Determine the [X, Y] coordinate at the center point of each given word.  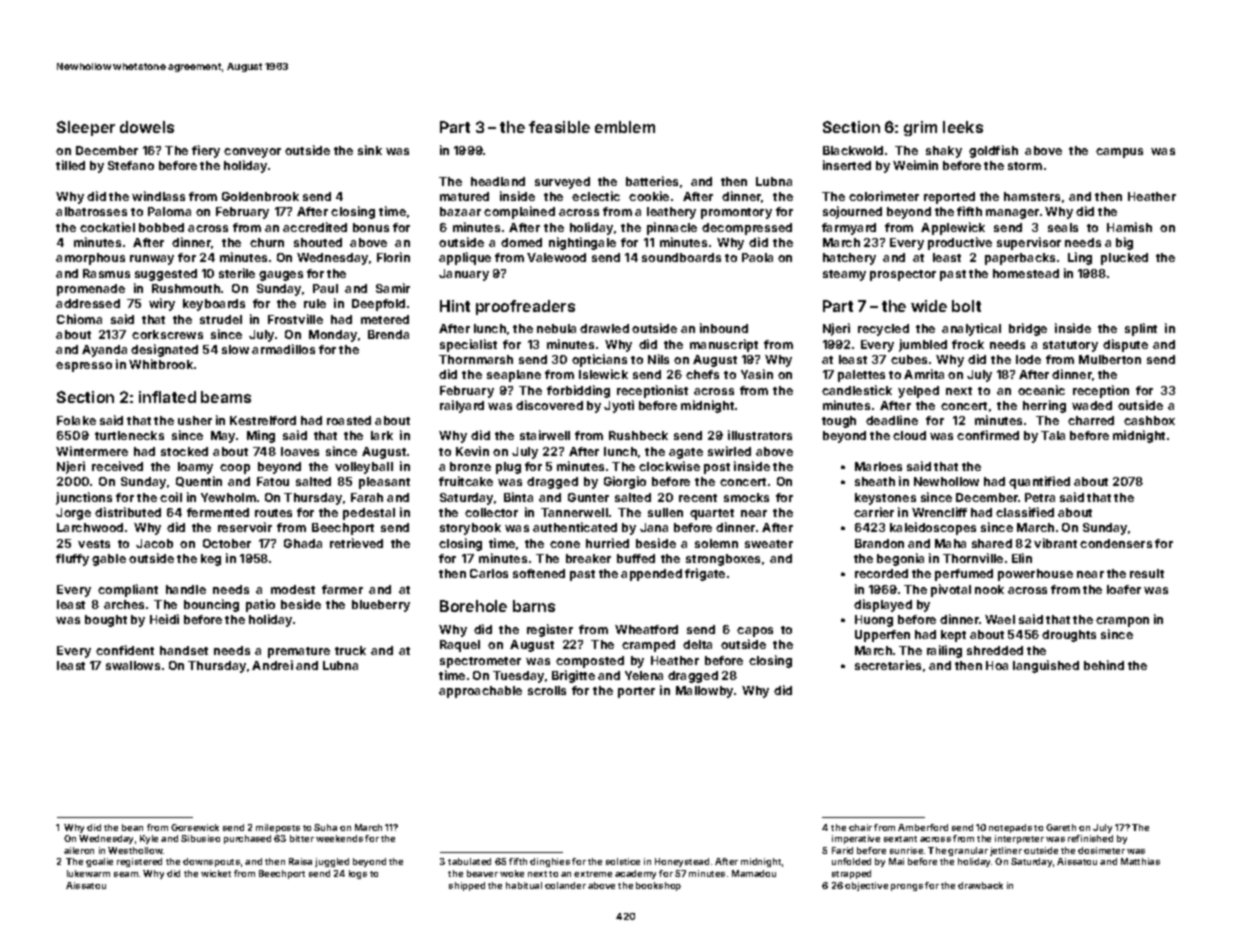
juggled [332, 862]
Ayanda [104, 351]
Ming [261, 436]
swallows [133, 665]
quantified [1039, 482]
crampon [1122, 622]
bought [106, 621]
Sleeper [86, 128]
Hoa [997, 665]
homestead [1026, 273]
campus [1119, 153]
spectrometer [480, 662]
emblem [625, 127]
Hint [455, 306]
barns [534, 606]
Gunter [588, 497]
